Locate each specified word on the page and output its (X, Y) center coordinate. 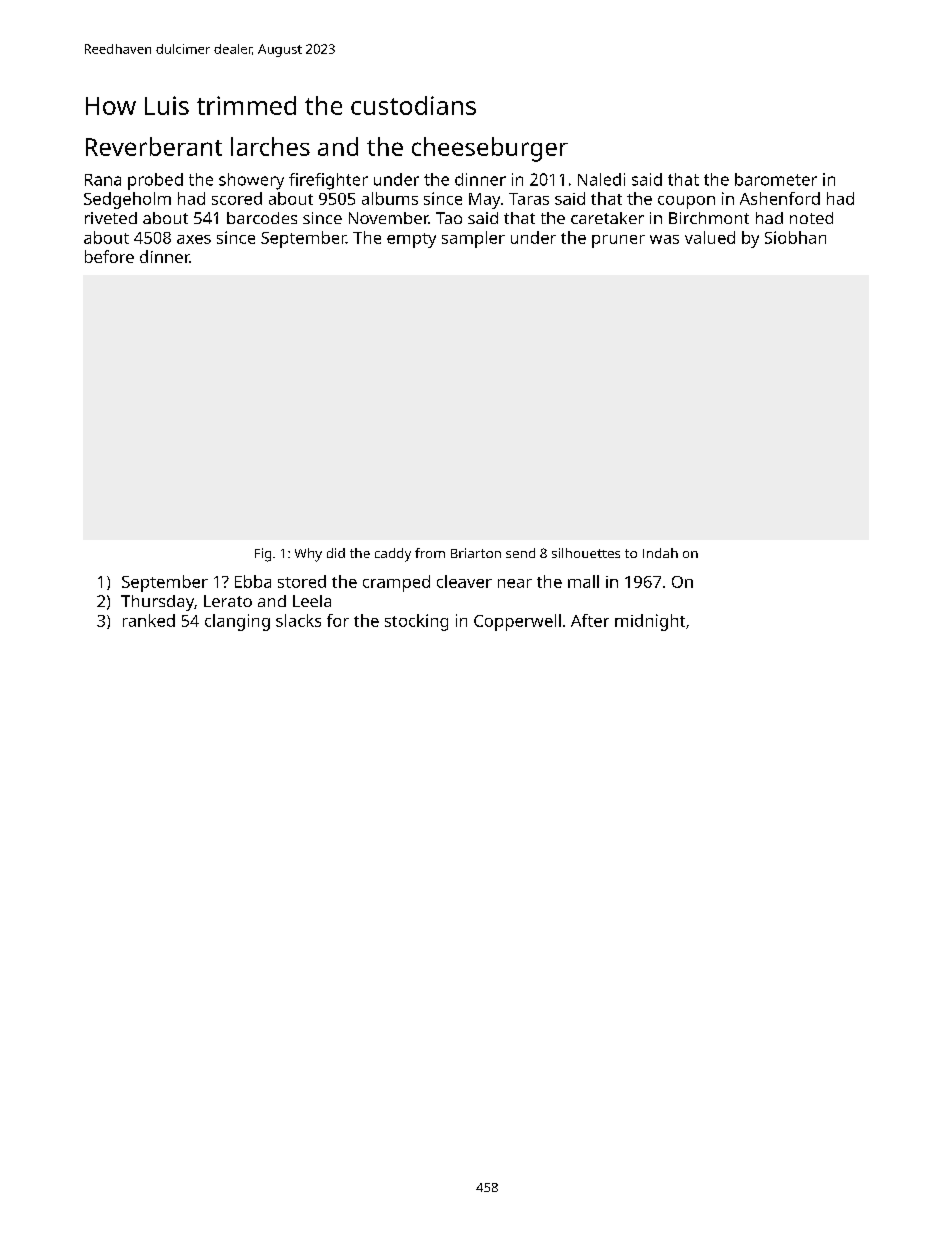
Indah (660, 553)
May (484, 201)
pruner (618, 241)
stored (302, 581)
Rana (103, 180)
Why (308, 555)
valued (710, 237)
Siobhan (795, 237)
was (664, 239)
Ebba (253, 581)
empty (411, 240)
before (109, 256)
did (336, 553)
